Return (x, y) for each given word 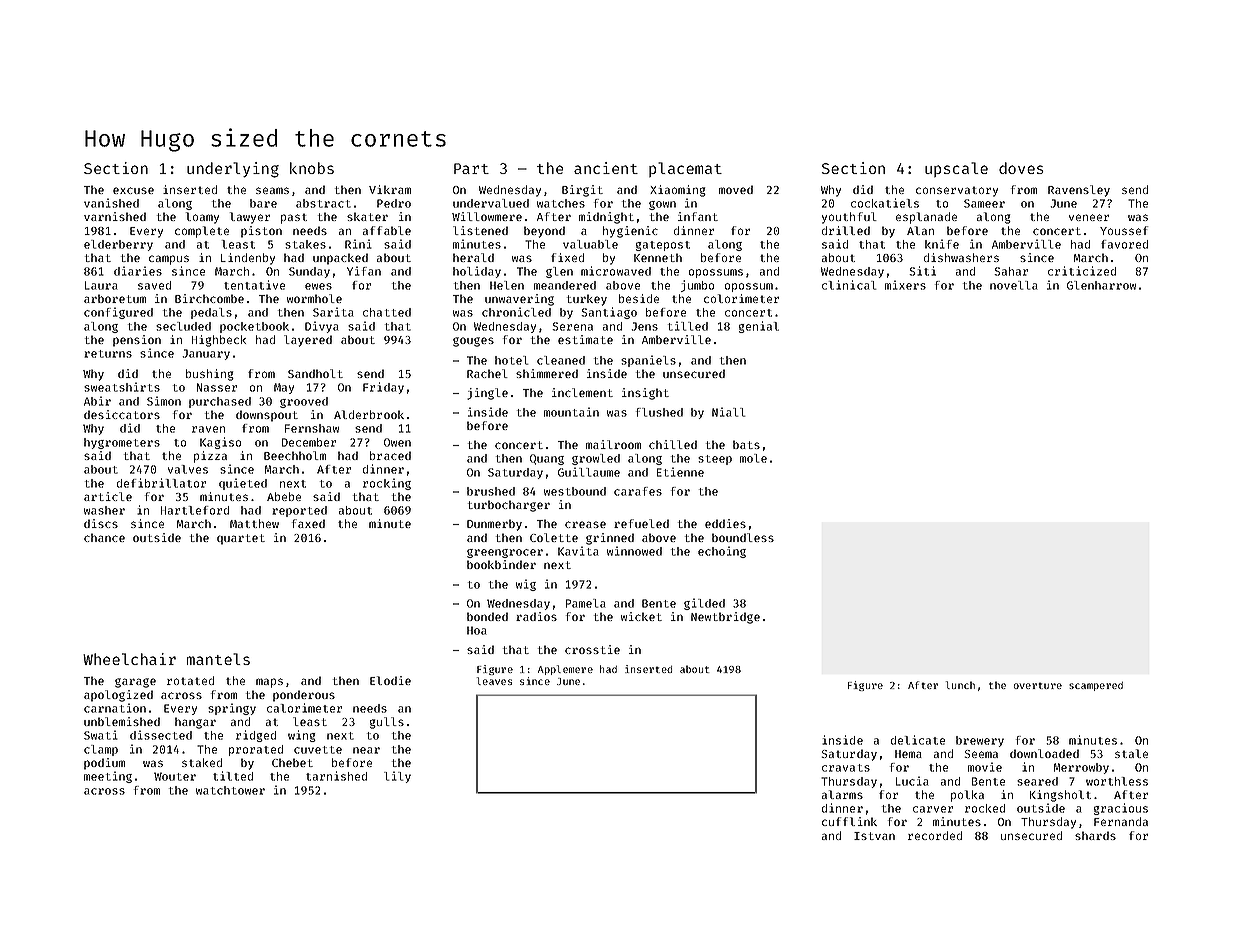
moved (736, 189)
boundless (743, 537)
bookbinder (501, 564)
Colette (554, 537)
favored (1124, 244)
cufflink (849, 821)
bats (746, 444)
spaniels (648, 361)
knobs (312, 168)
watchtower (230, 790)
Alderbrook (369, 414)
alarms (842, 794)
